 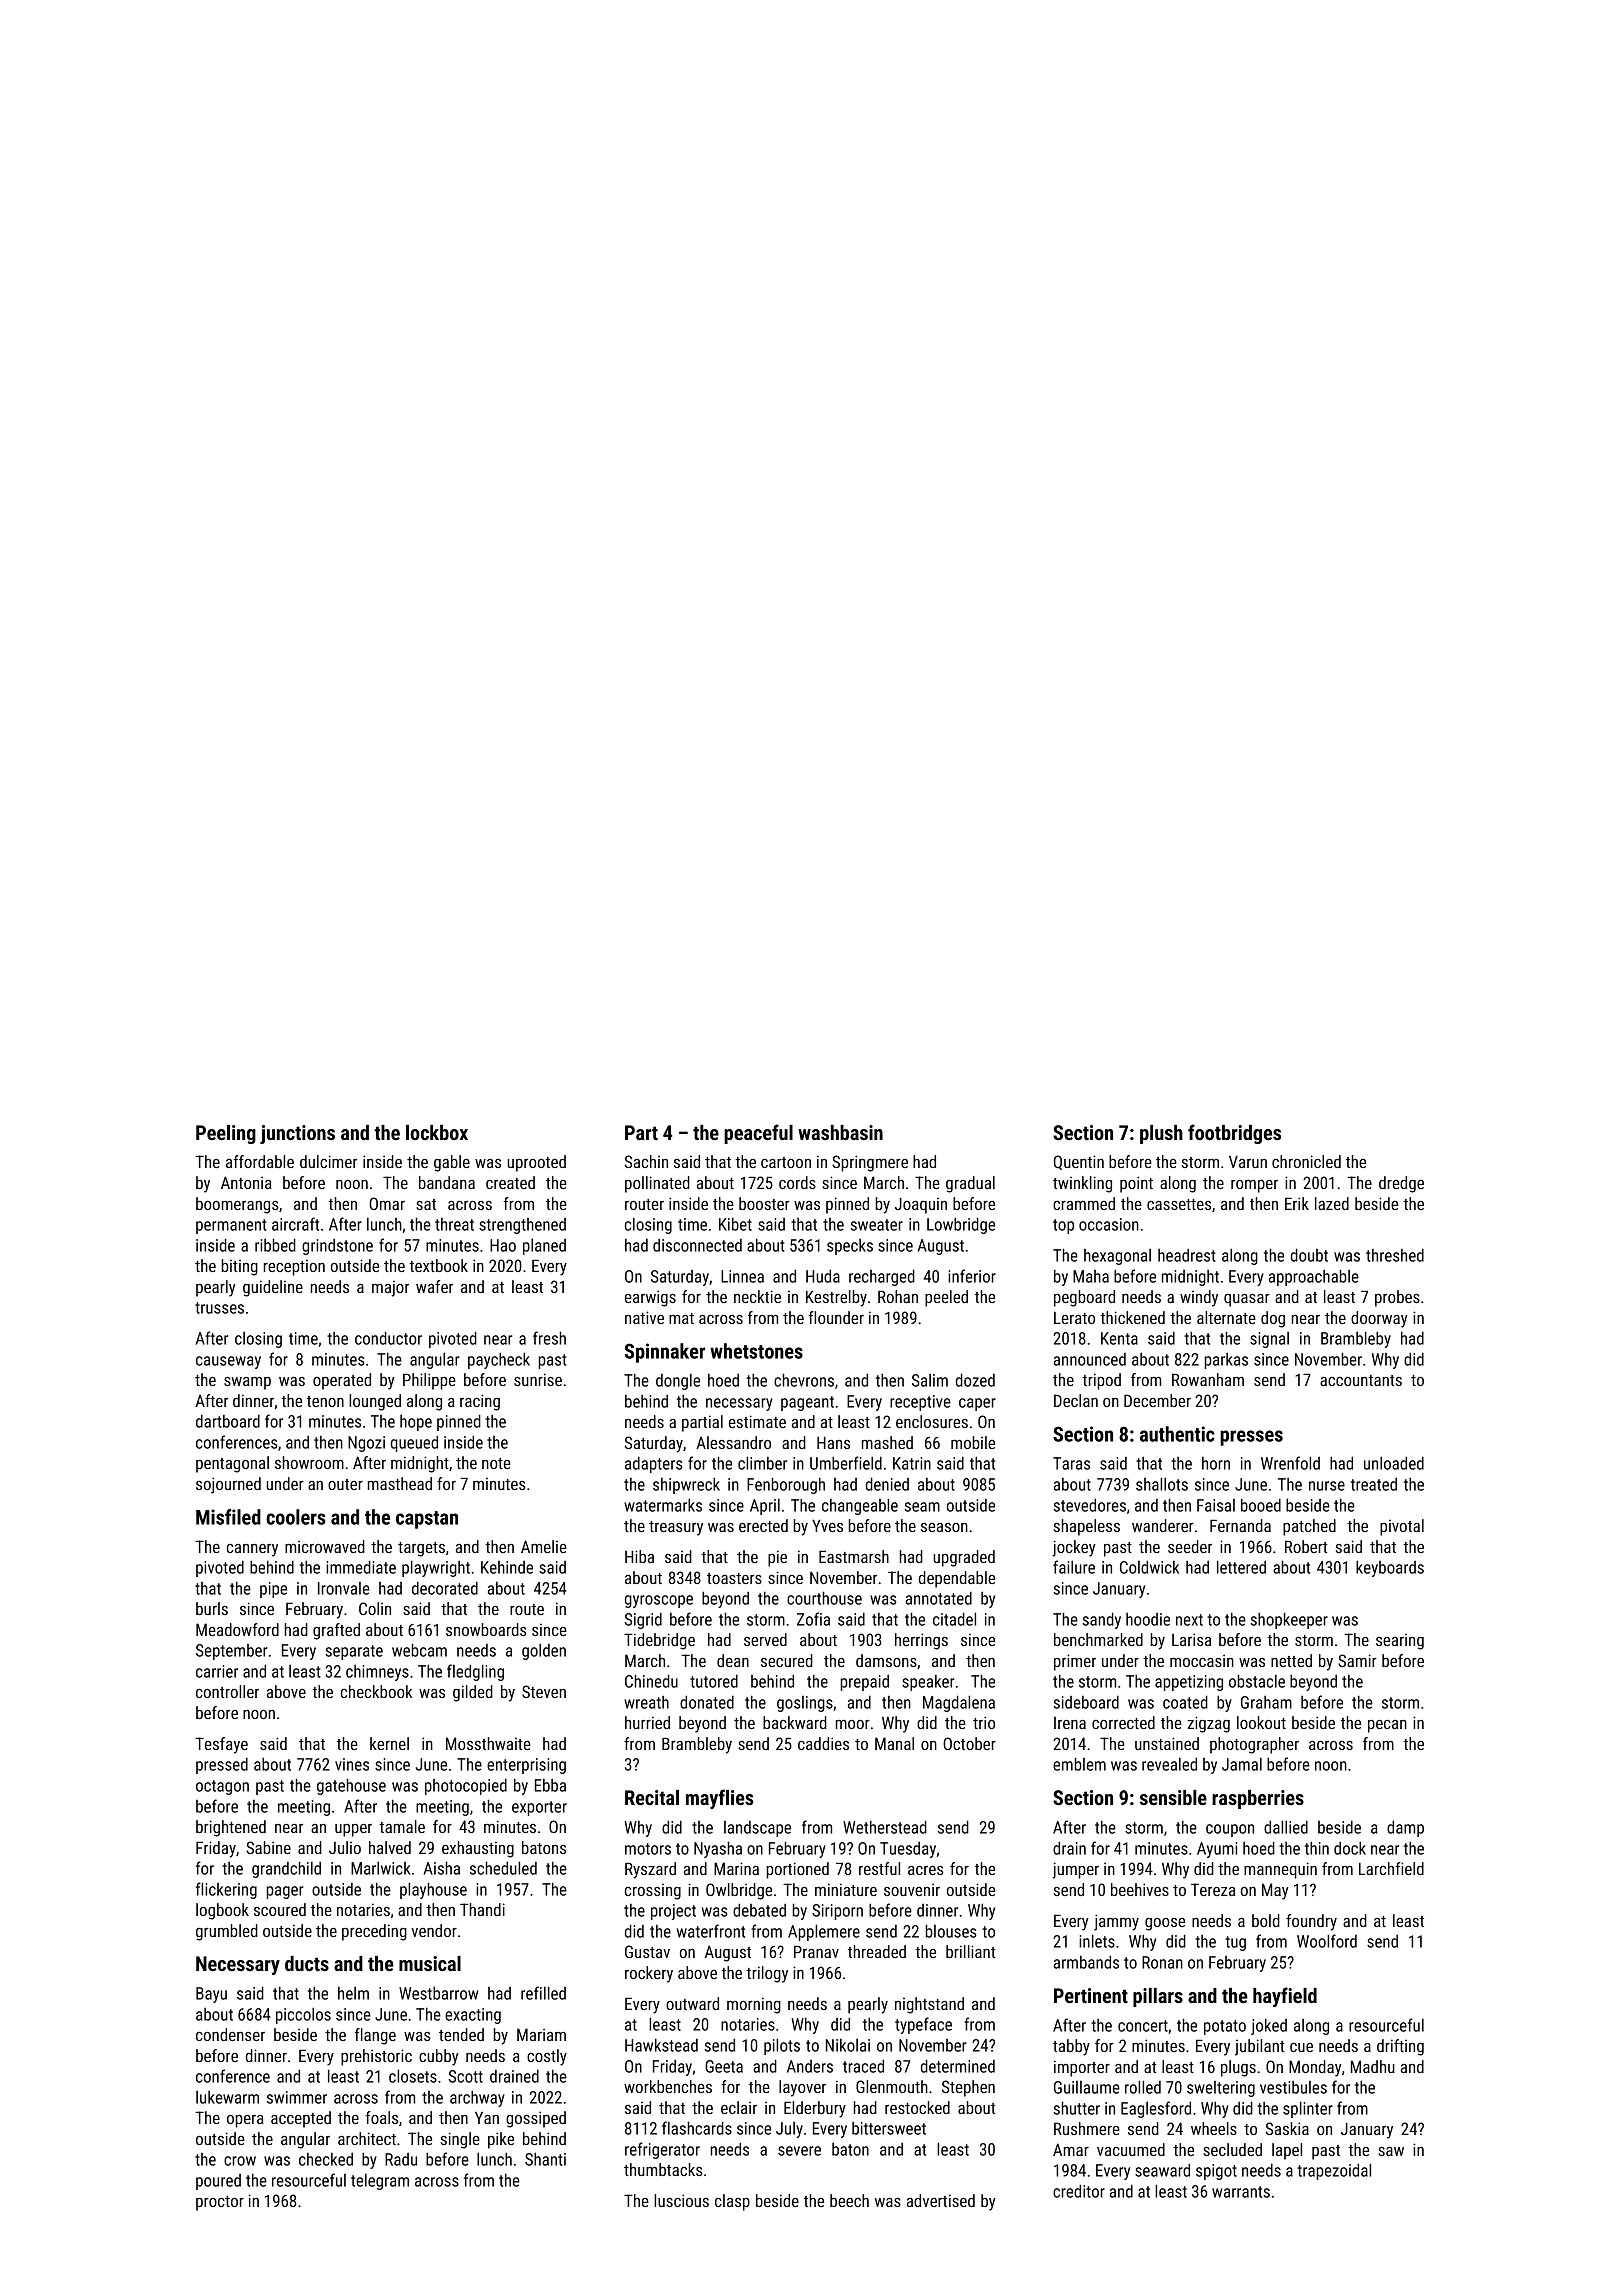 What do you see at coordinates (724, 2066) in the screenshot?
I see `Geeta` at bounding box center [724, 2066].
